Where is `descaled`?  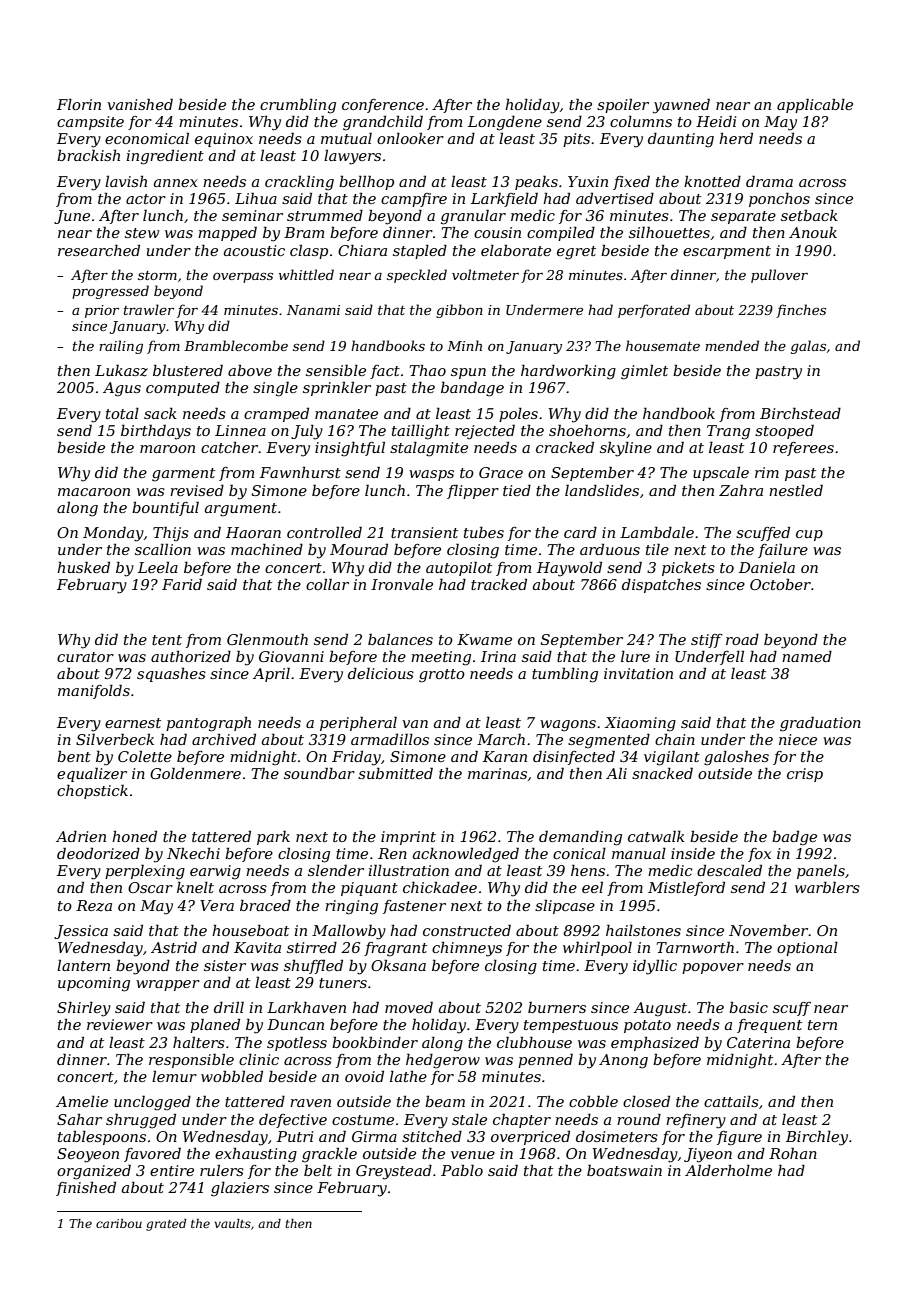 descaled is located at coordinates (729, 870).
